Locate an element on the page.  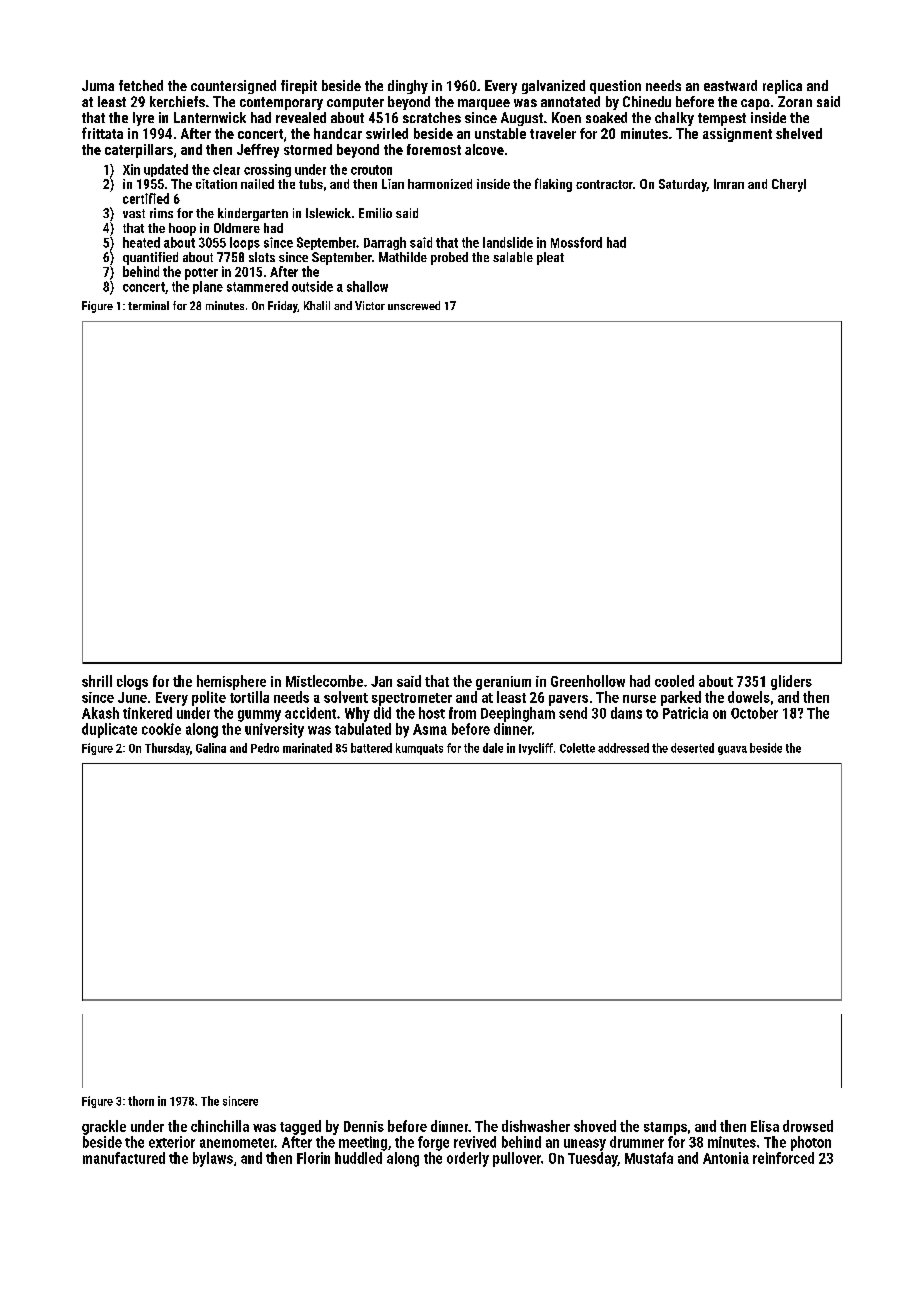
replica is located at coordinates (782, 87).
